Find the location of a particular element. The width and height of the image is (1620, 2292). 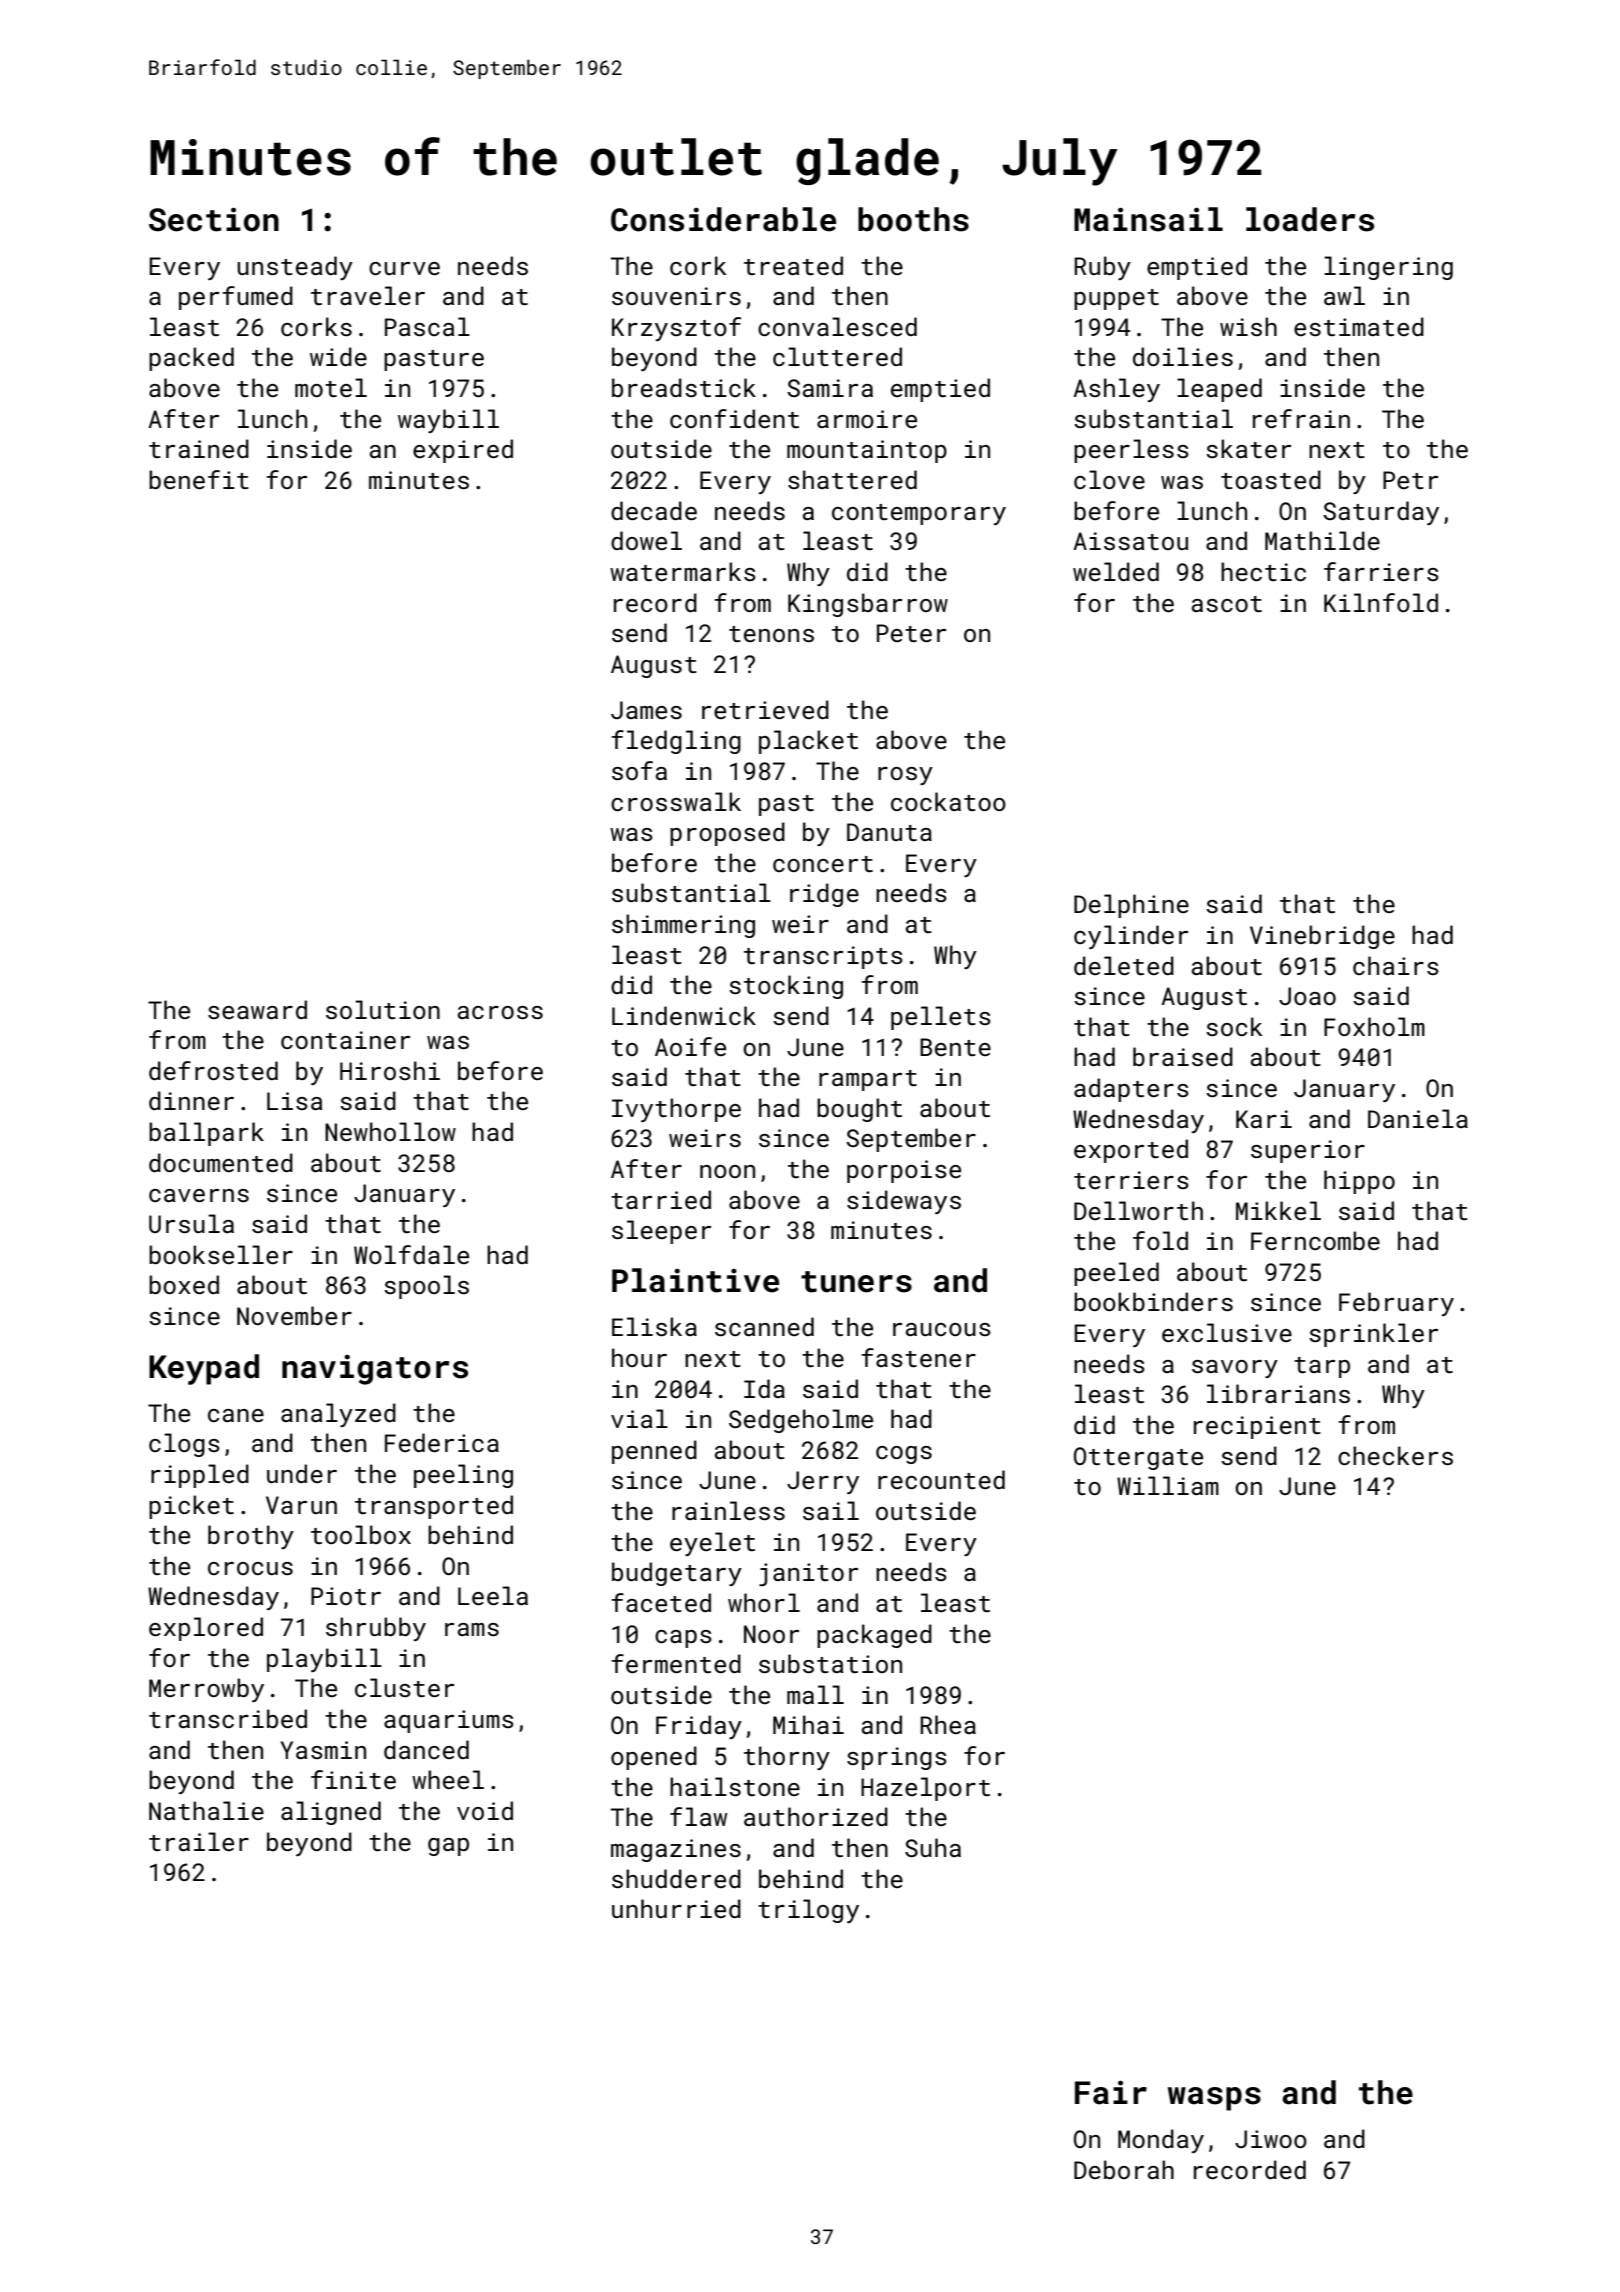

curve is located at coordinates (404, 268).
